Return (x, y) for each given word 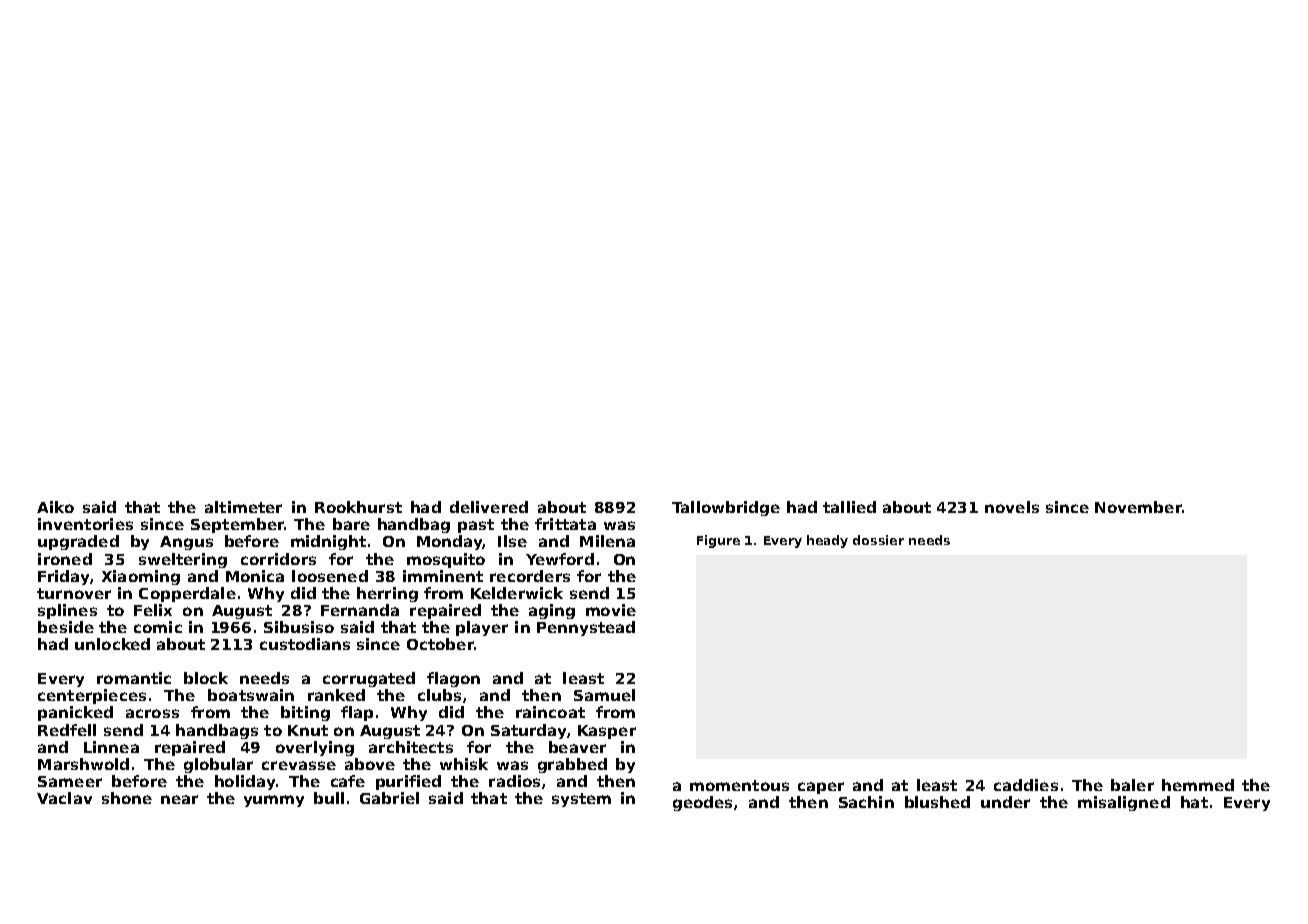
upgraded (78, 542)
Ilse (512, 541)
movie (611, 610)
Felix (153, 610)
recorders (530, 576)
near (179, 799)
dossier (878, 540)
